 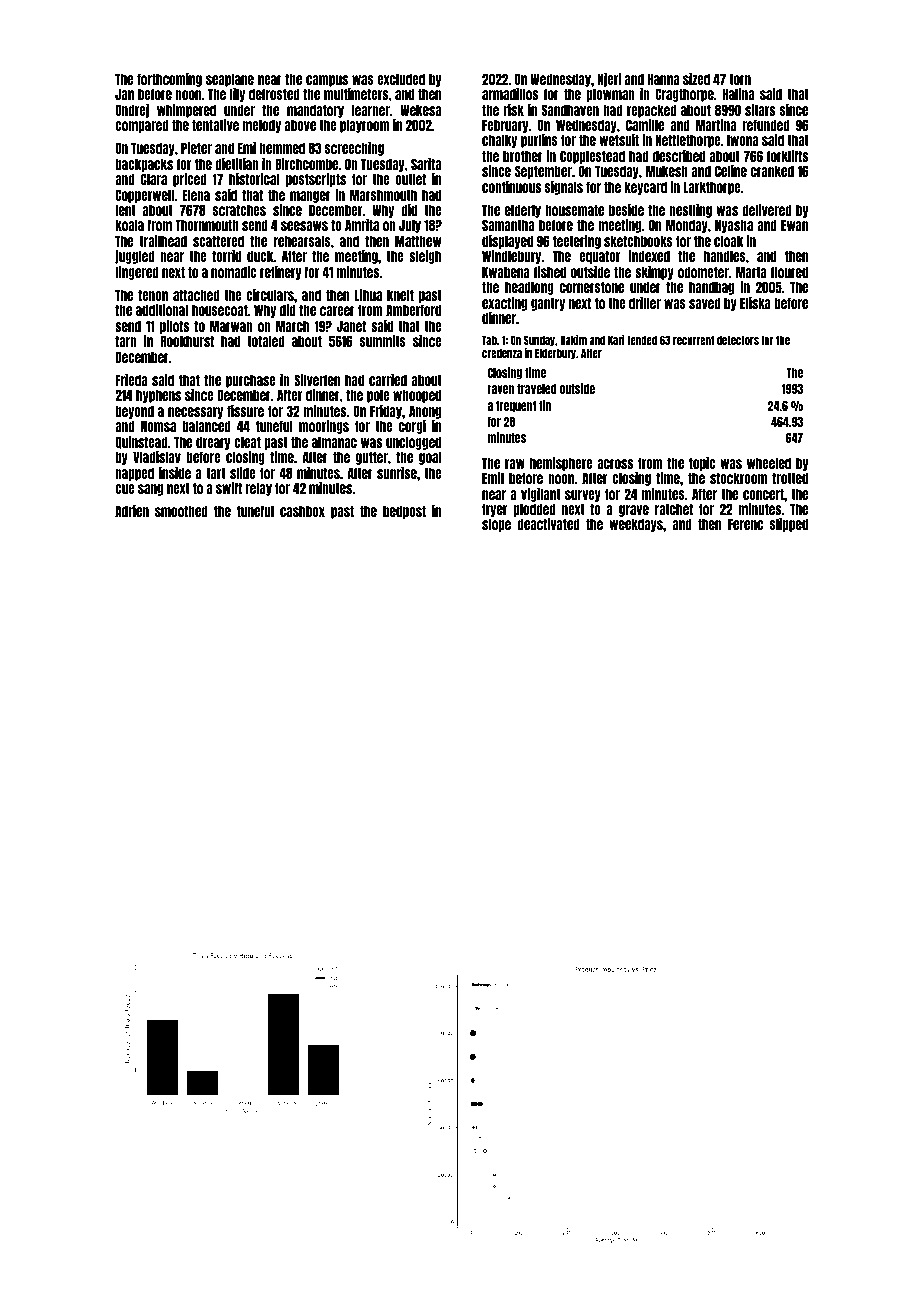 I want to click on torn, so click(x=740, y=79).
